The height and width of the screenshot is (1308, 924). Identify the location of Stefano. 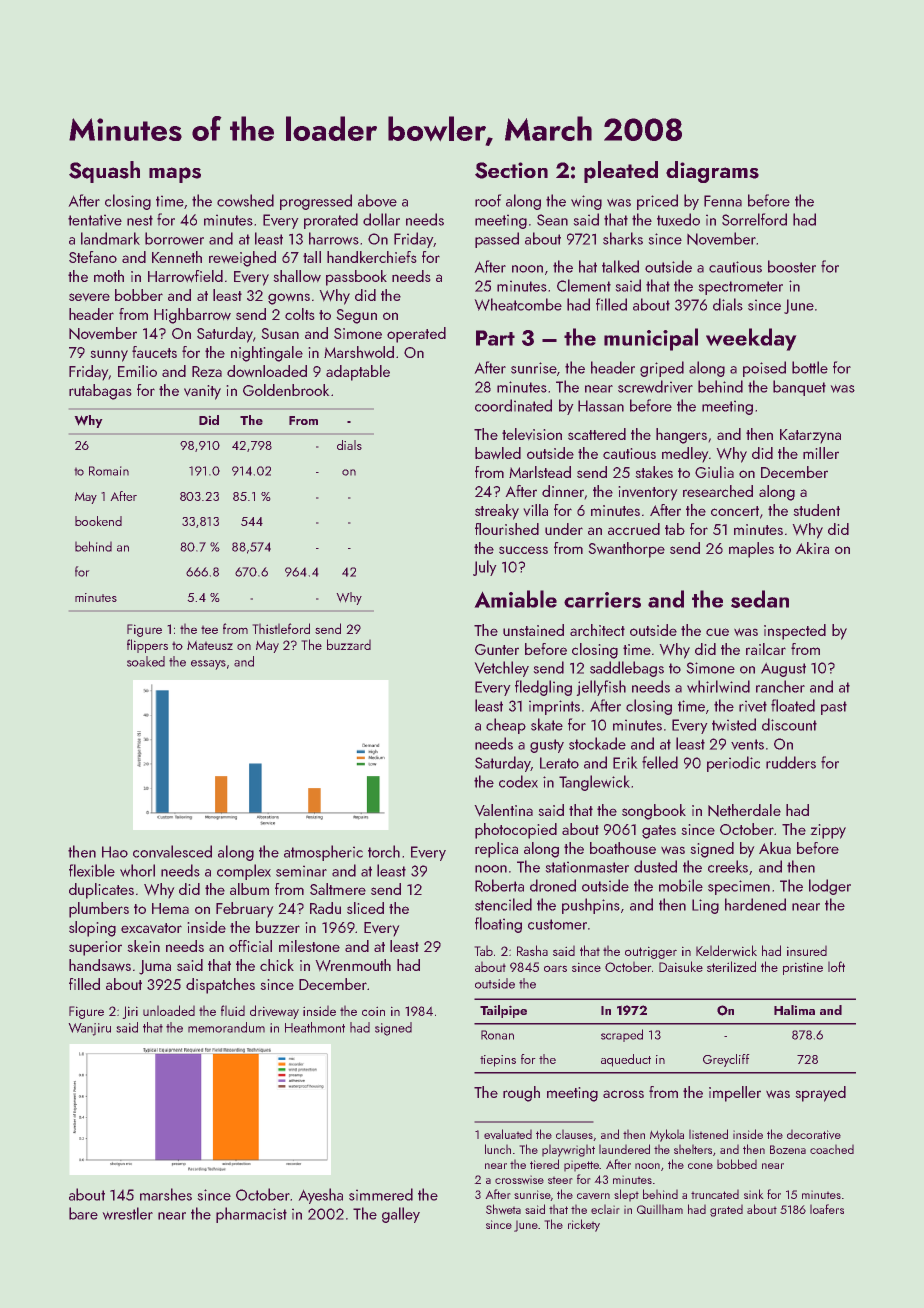
(93, 257).
